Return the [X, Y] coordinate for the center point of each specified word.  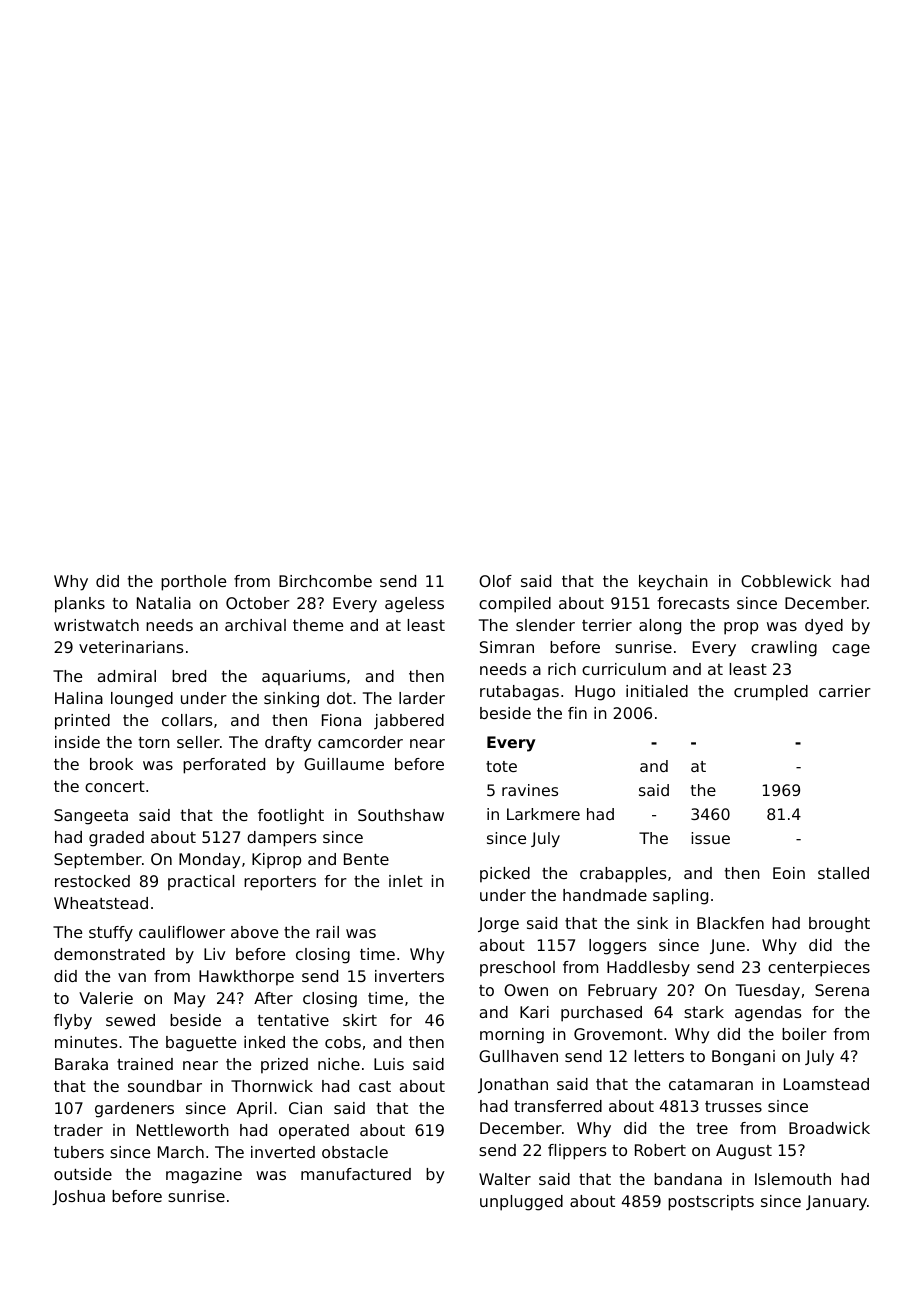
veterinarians [131, 647]
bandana [688, 1179]
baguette [201, 1044]
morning [512, 1036]
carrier [845, 691]
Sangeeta [91, 817]
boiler [804, 1034]
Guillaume [344, 764]
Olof [495, 581]
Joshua [78, 1197]
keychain [673, 583]
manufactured [356, 1174]
